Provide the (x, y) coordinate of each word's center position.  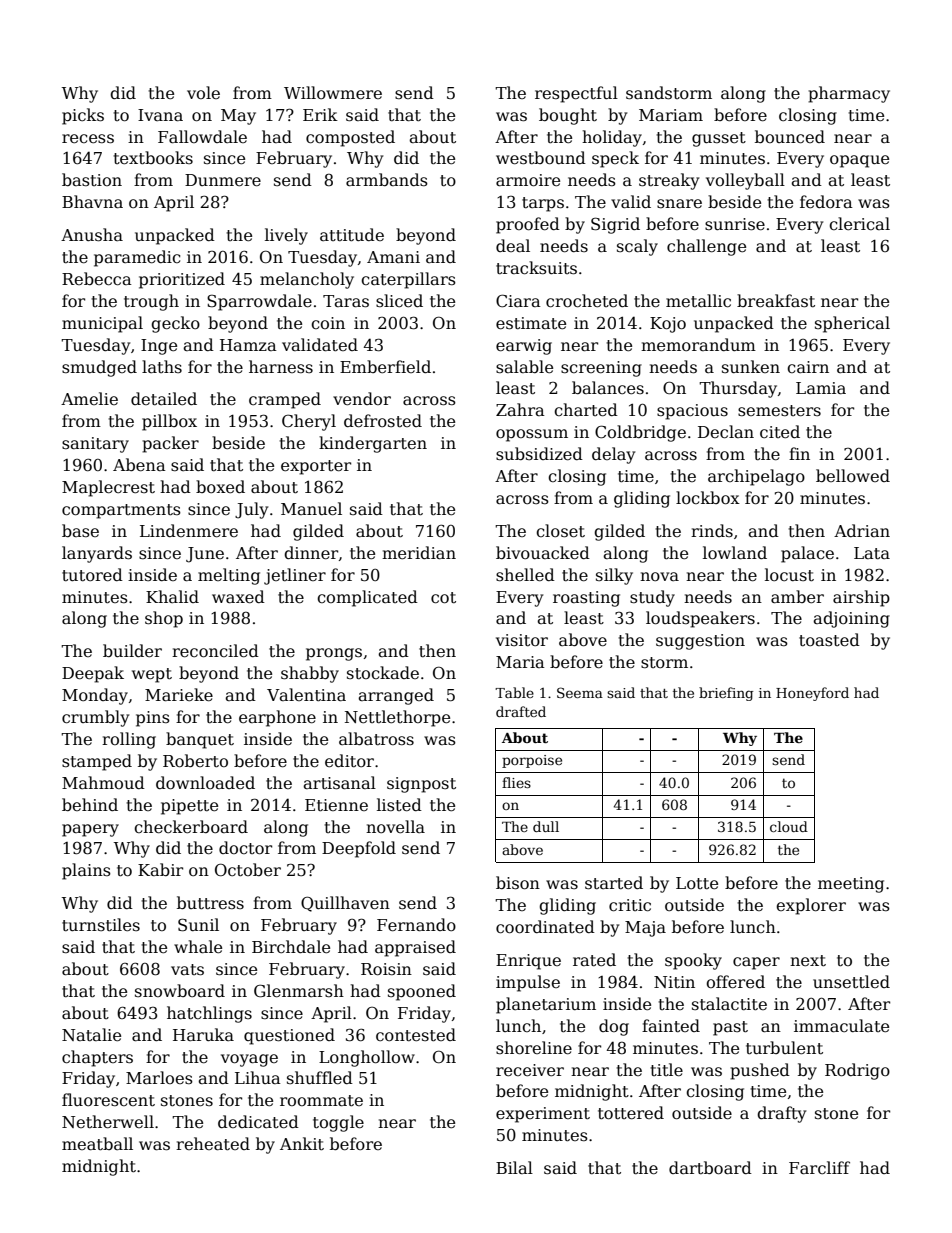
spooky (693, 961)
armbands (387, 180)
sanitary (95, 445)
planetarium (546, 1005)
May (238, 117)
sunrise (735, 224)
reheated (213, 1144)
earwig (524, 347)
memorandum (698, 345)
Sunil (198, 925)
